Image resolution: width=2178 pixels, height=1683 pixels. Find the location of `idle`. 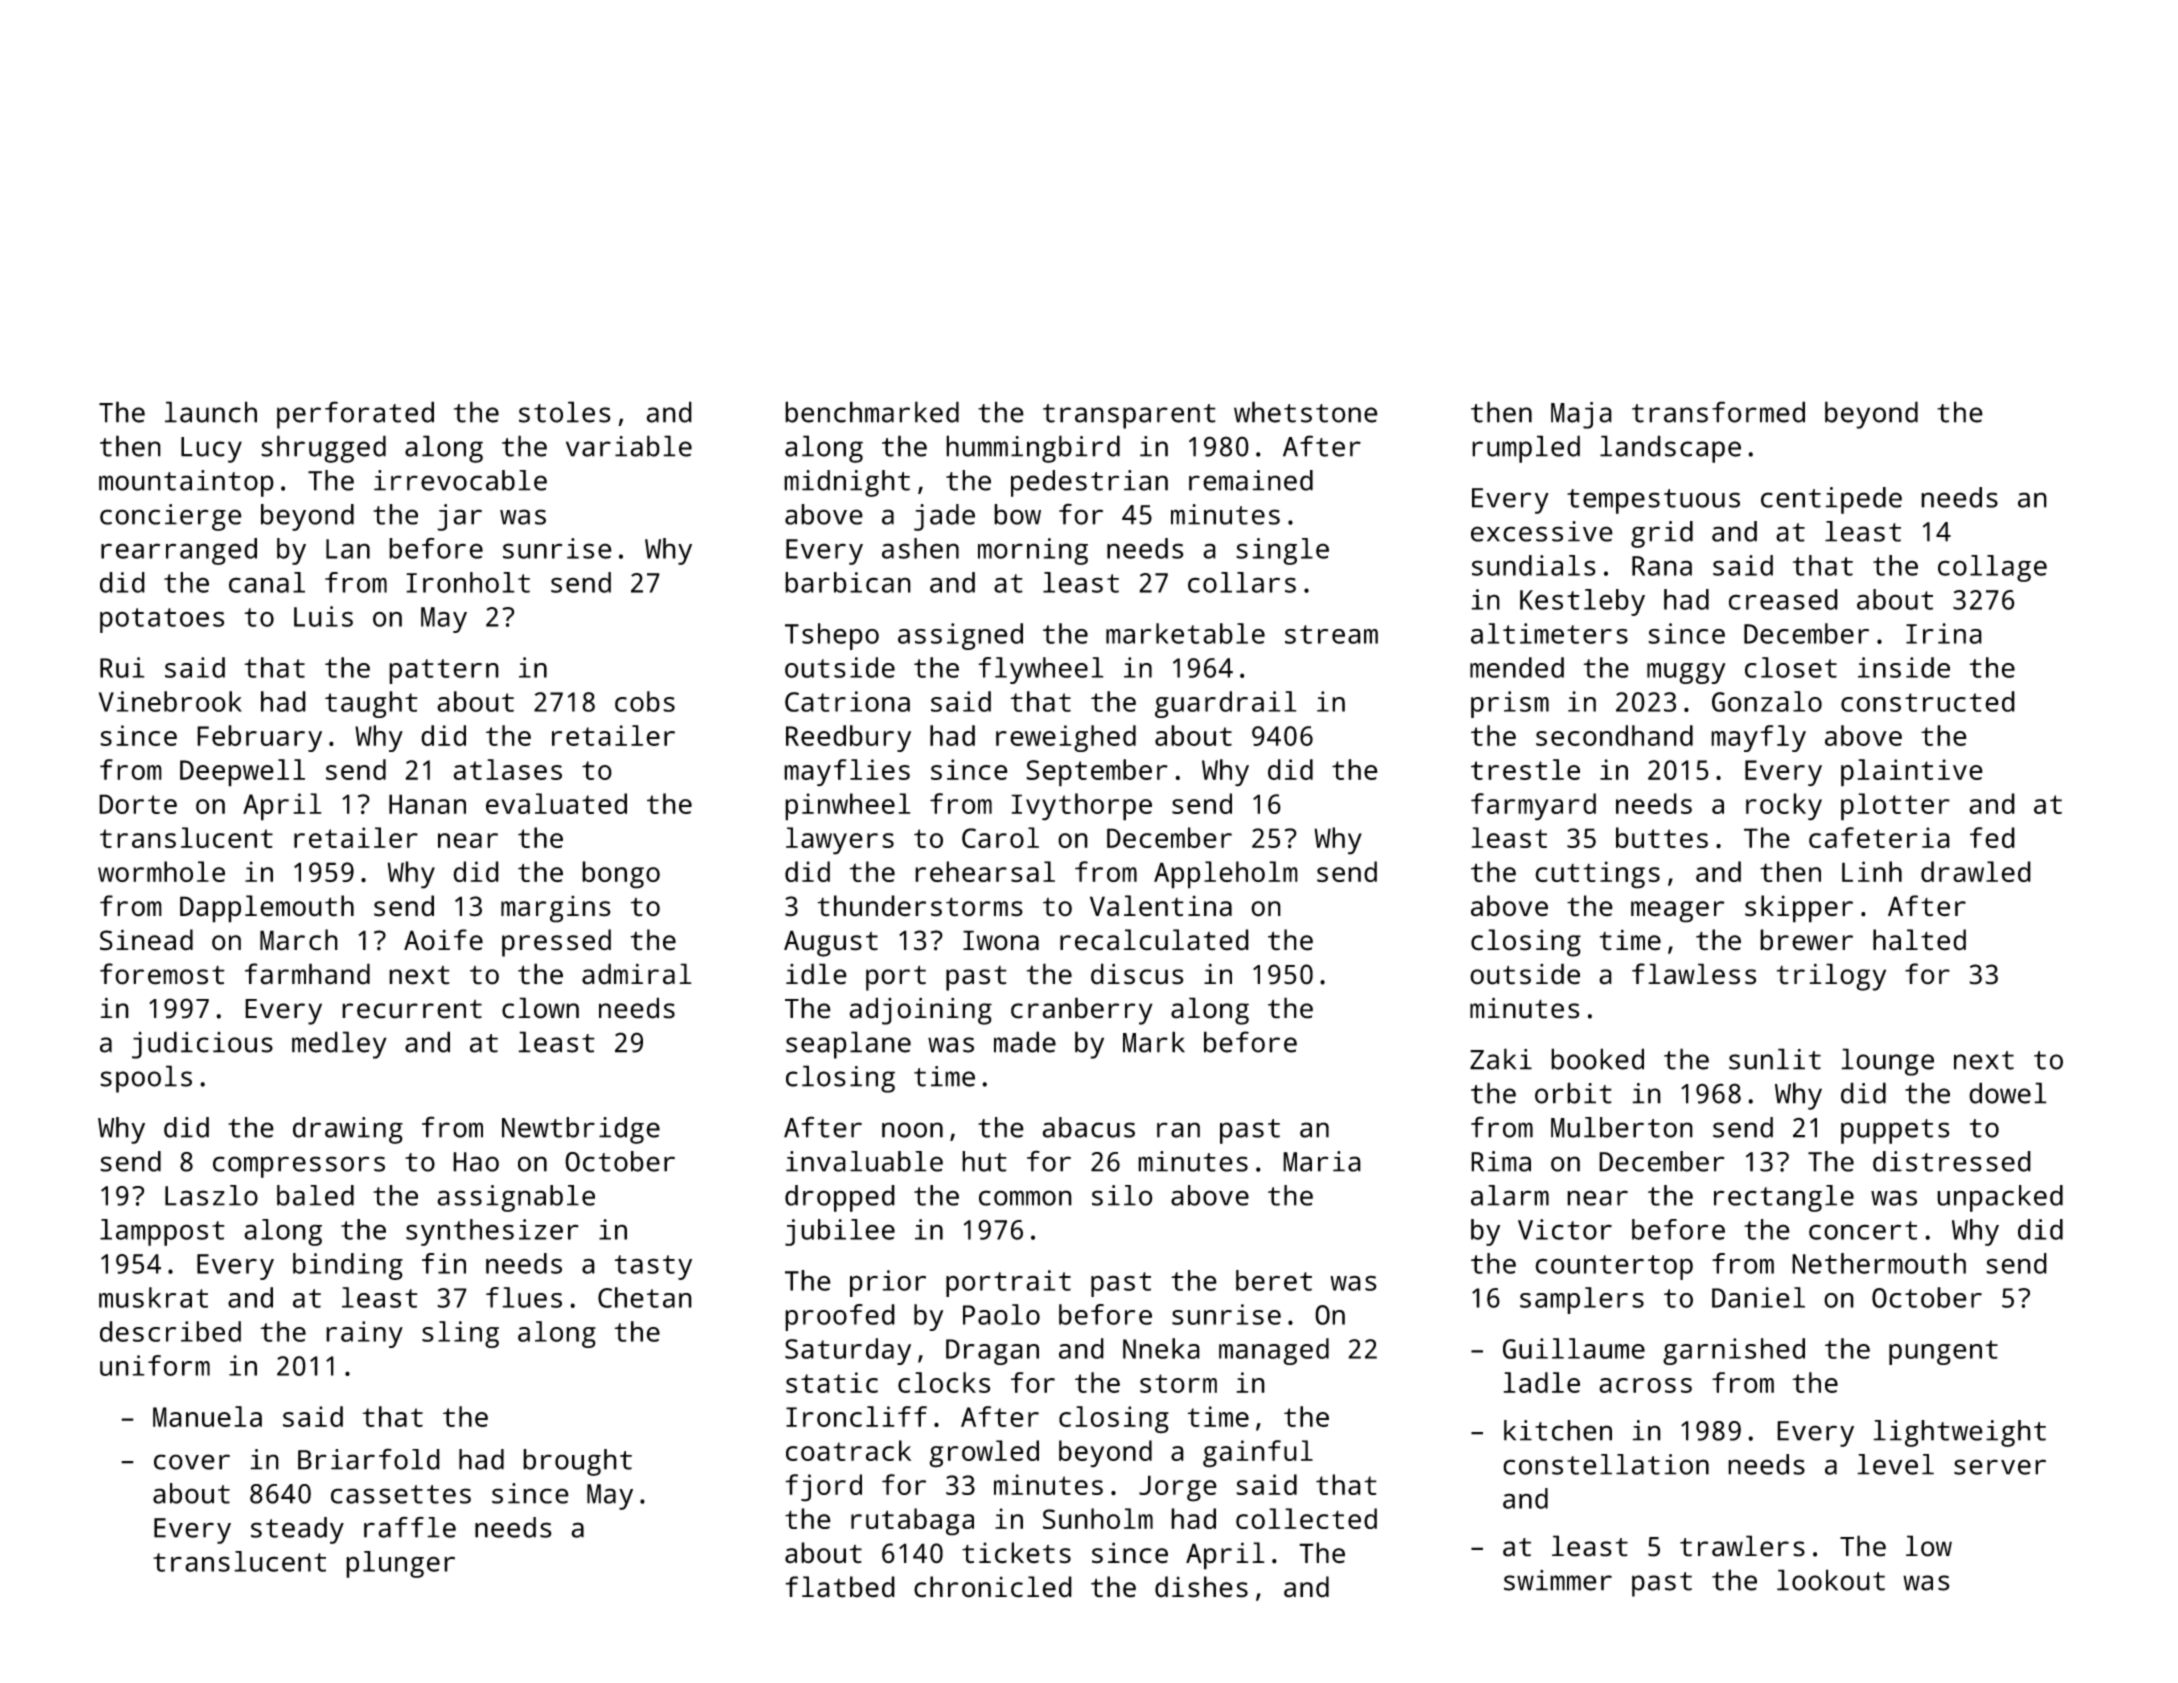

idle is located at coordinates (816, 974).
